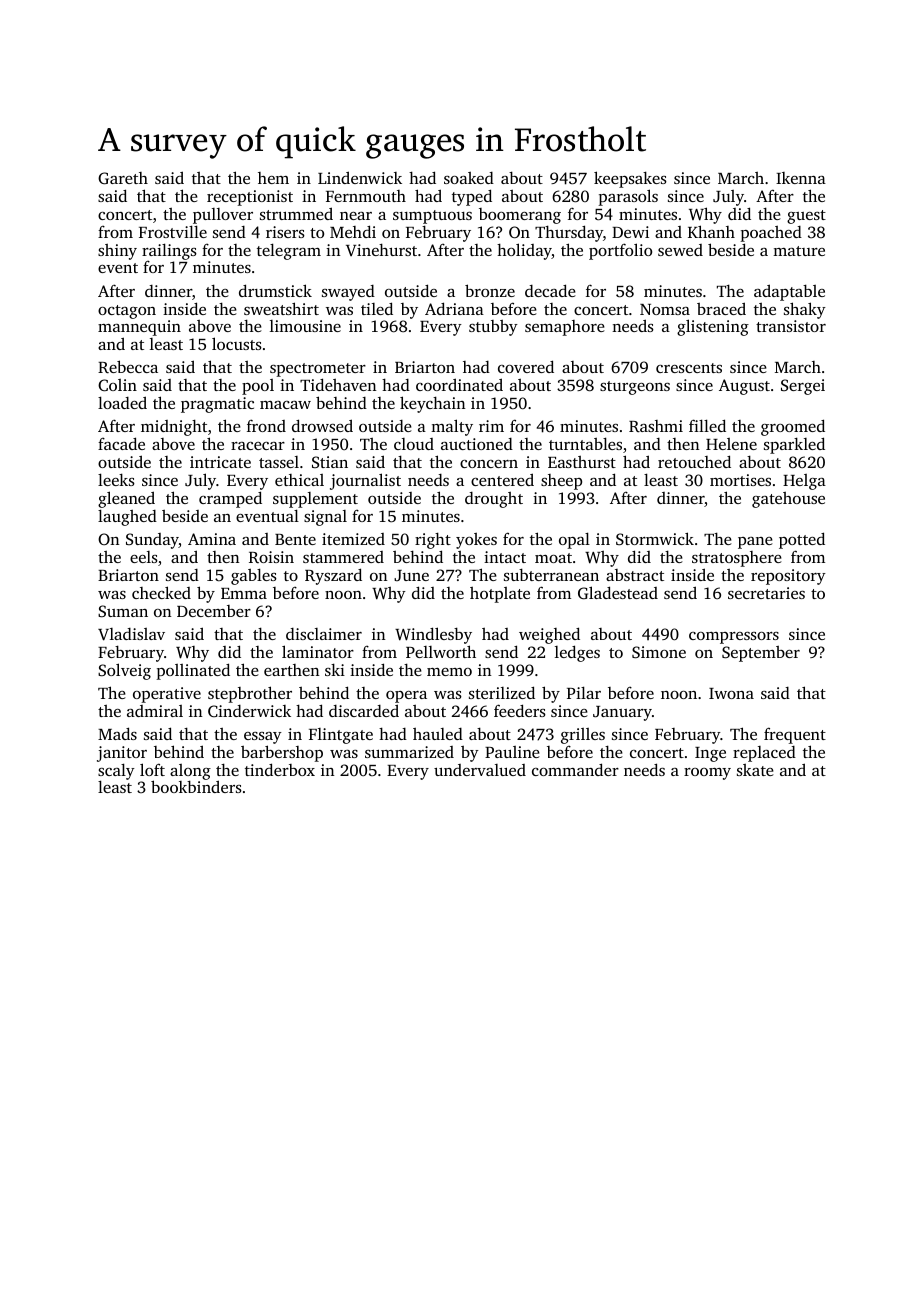 The height and width of the page is (1308, 924). What do you see at coordinates (285, 405) in the page?
I see `macaw` at bounding box center [285, 405].
